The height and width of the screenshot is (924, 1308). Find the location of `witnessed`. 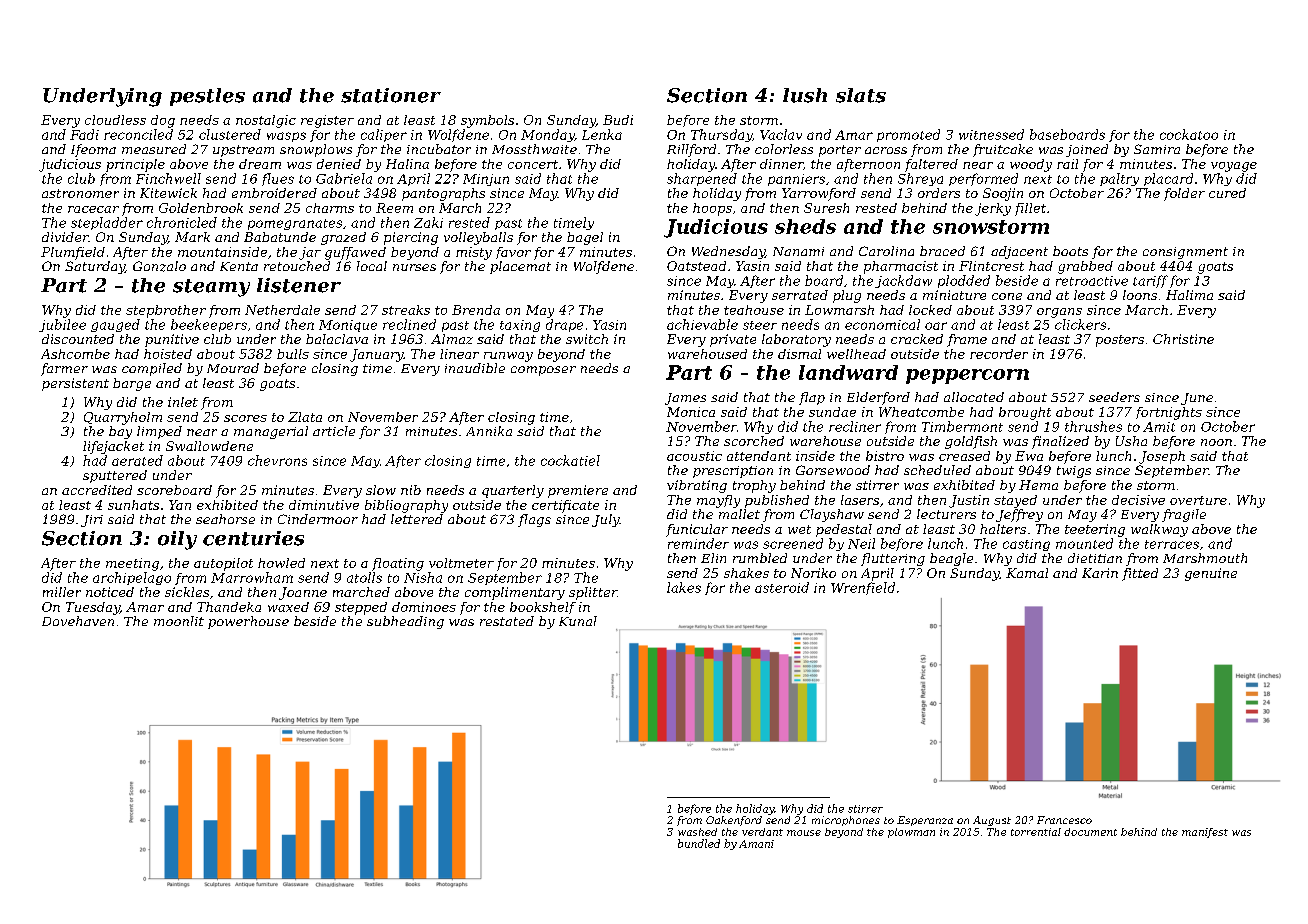

witnessed is located at coordinates (991, 134).
